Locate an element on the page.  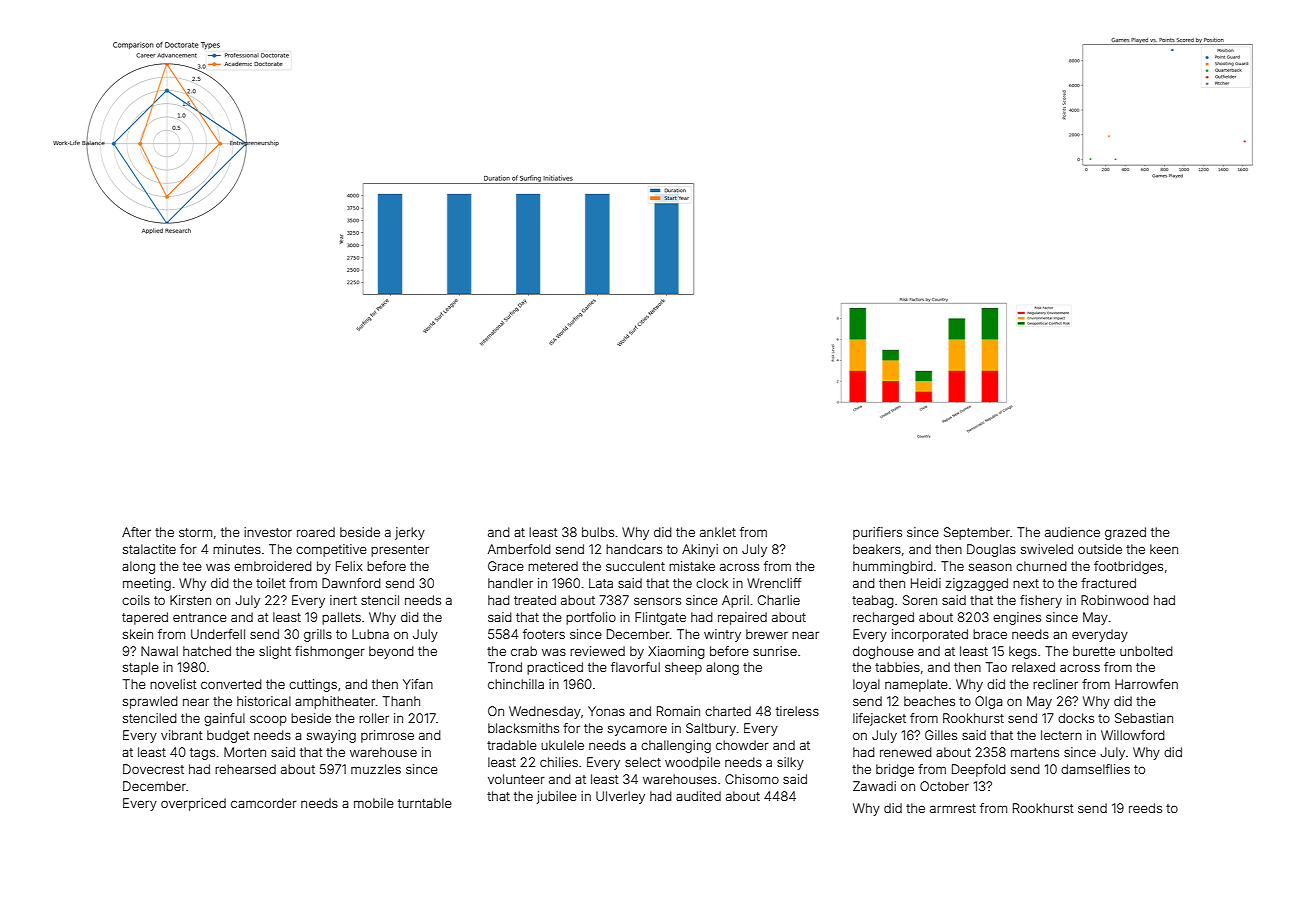
Underfell is located at coordinates (218, 634).
